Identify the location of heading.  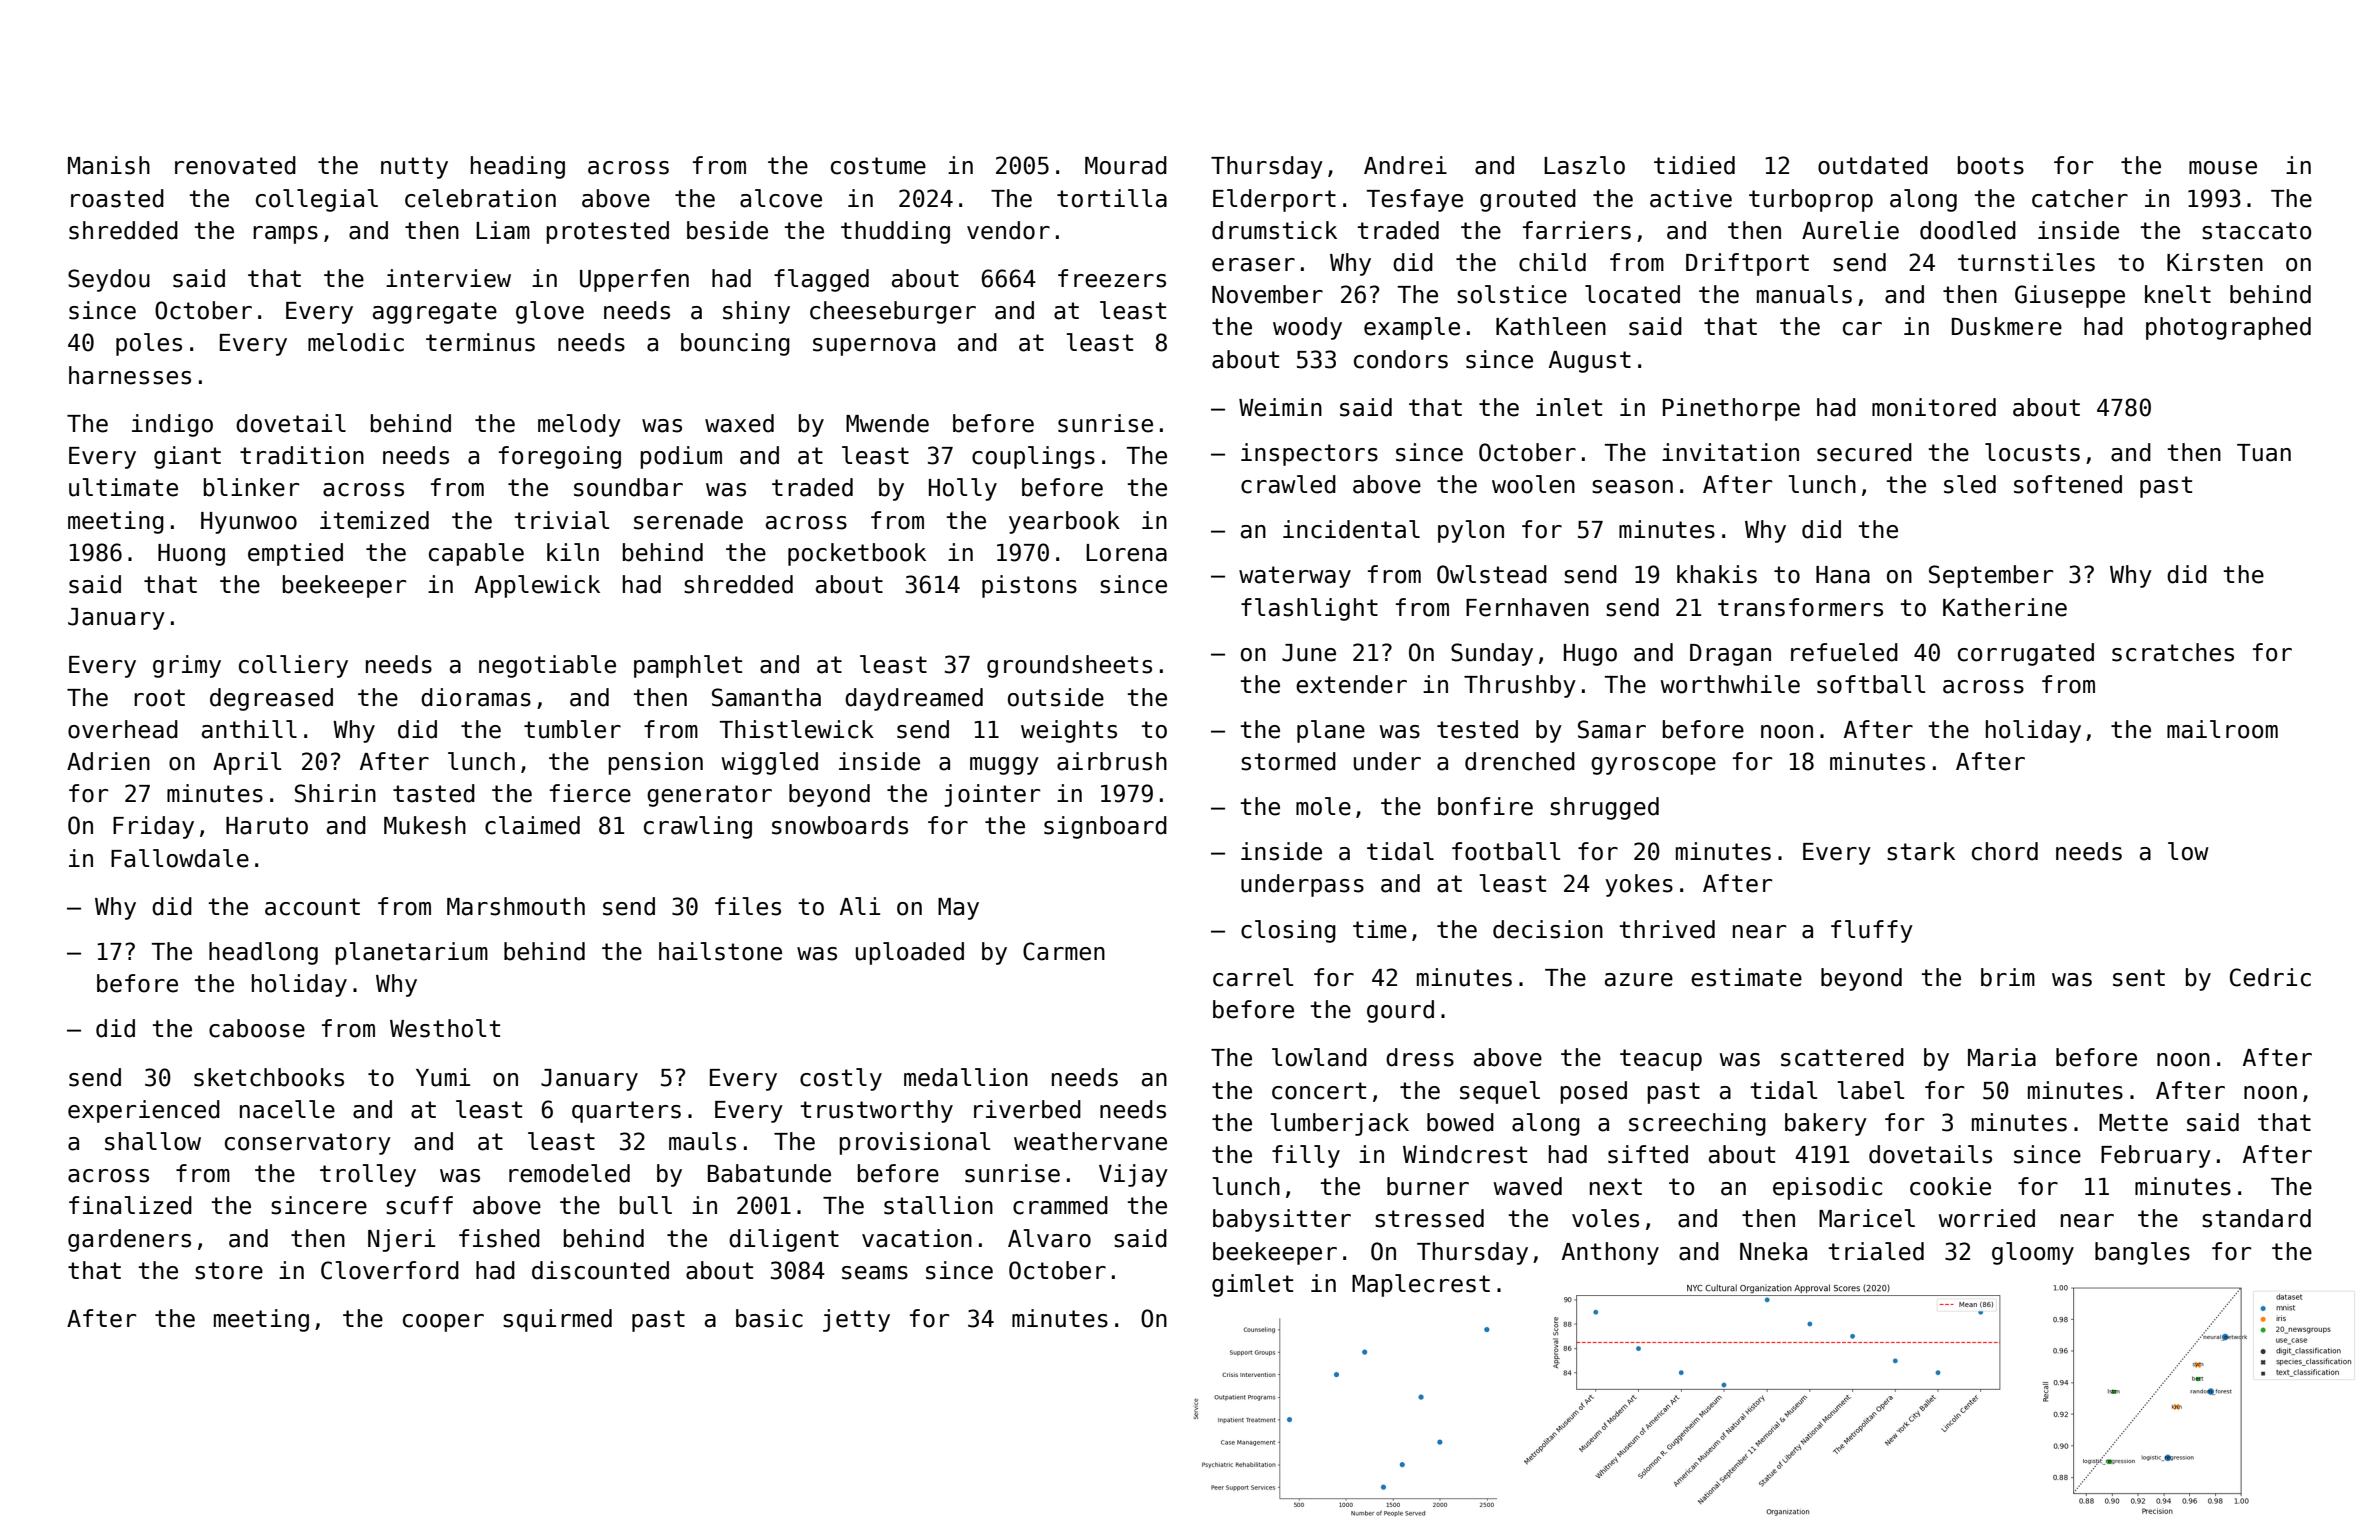
(518, 167).
